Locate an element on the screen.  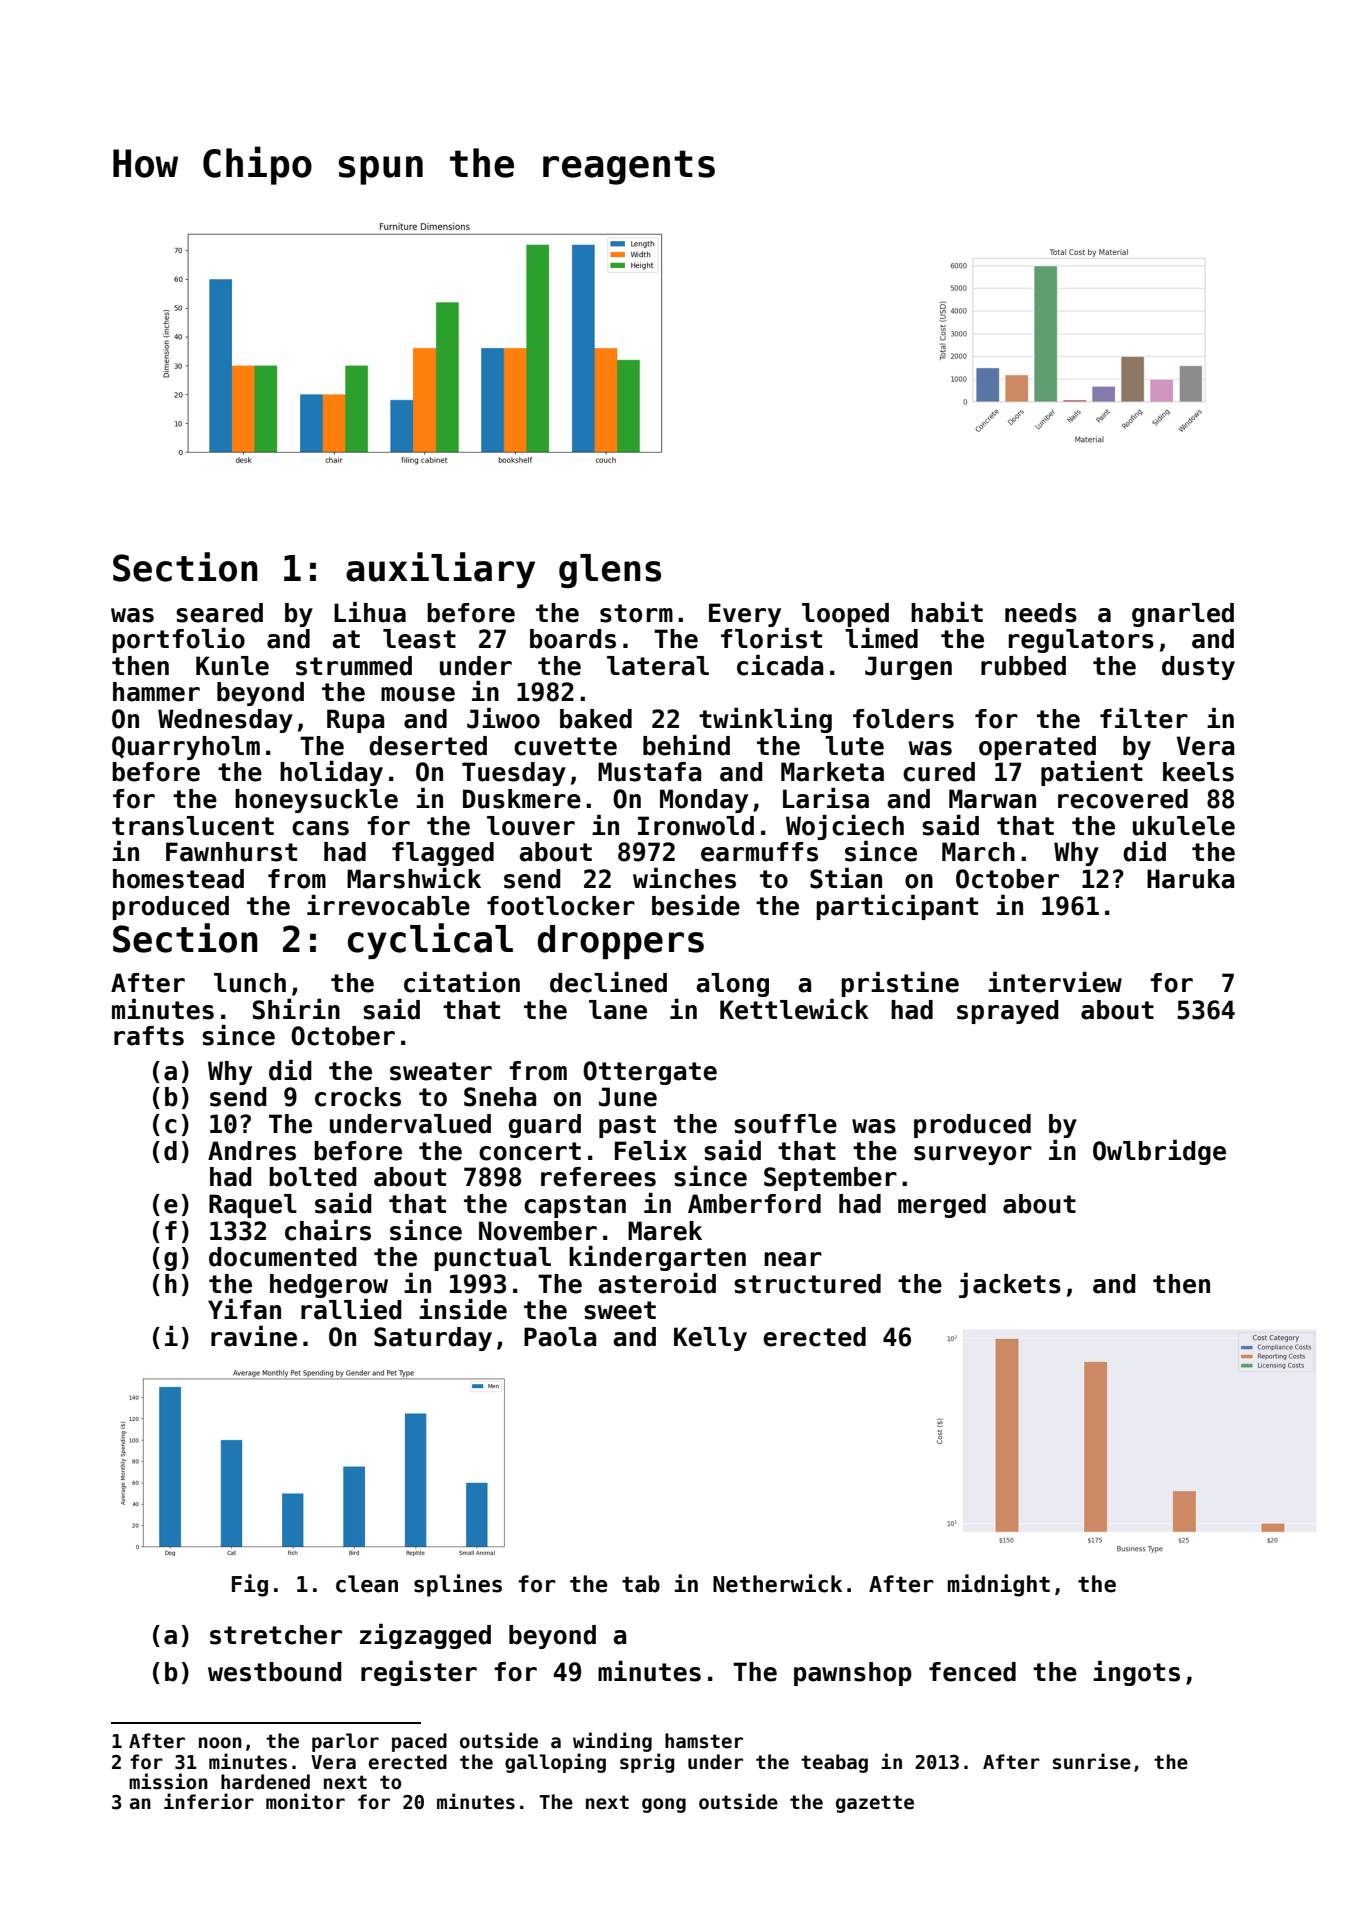
register is located at coordinates (419, 1673).
